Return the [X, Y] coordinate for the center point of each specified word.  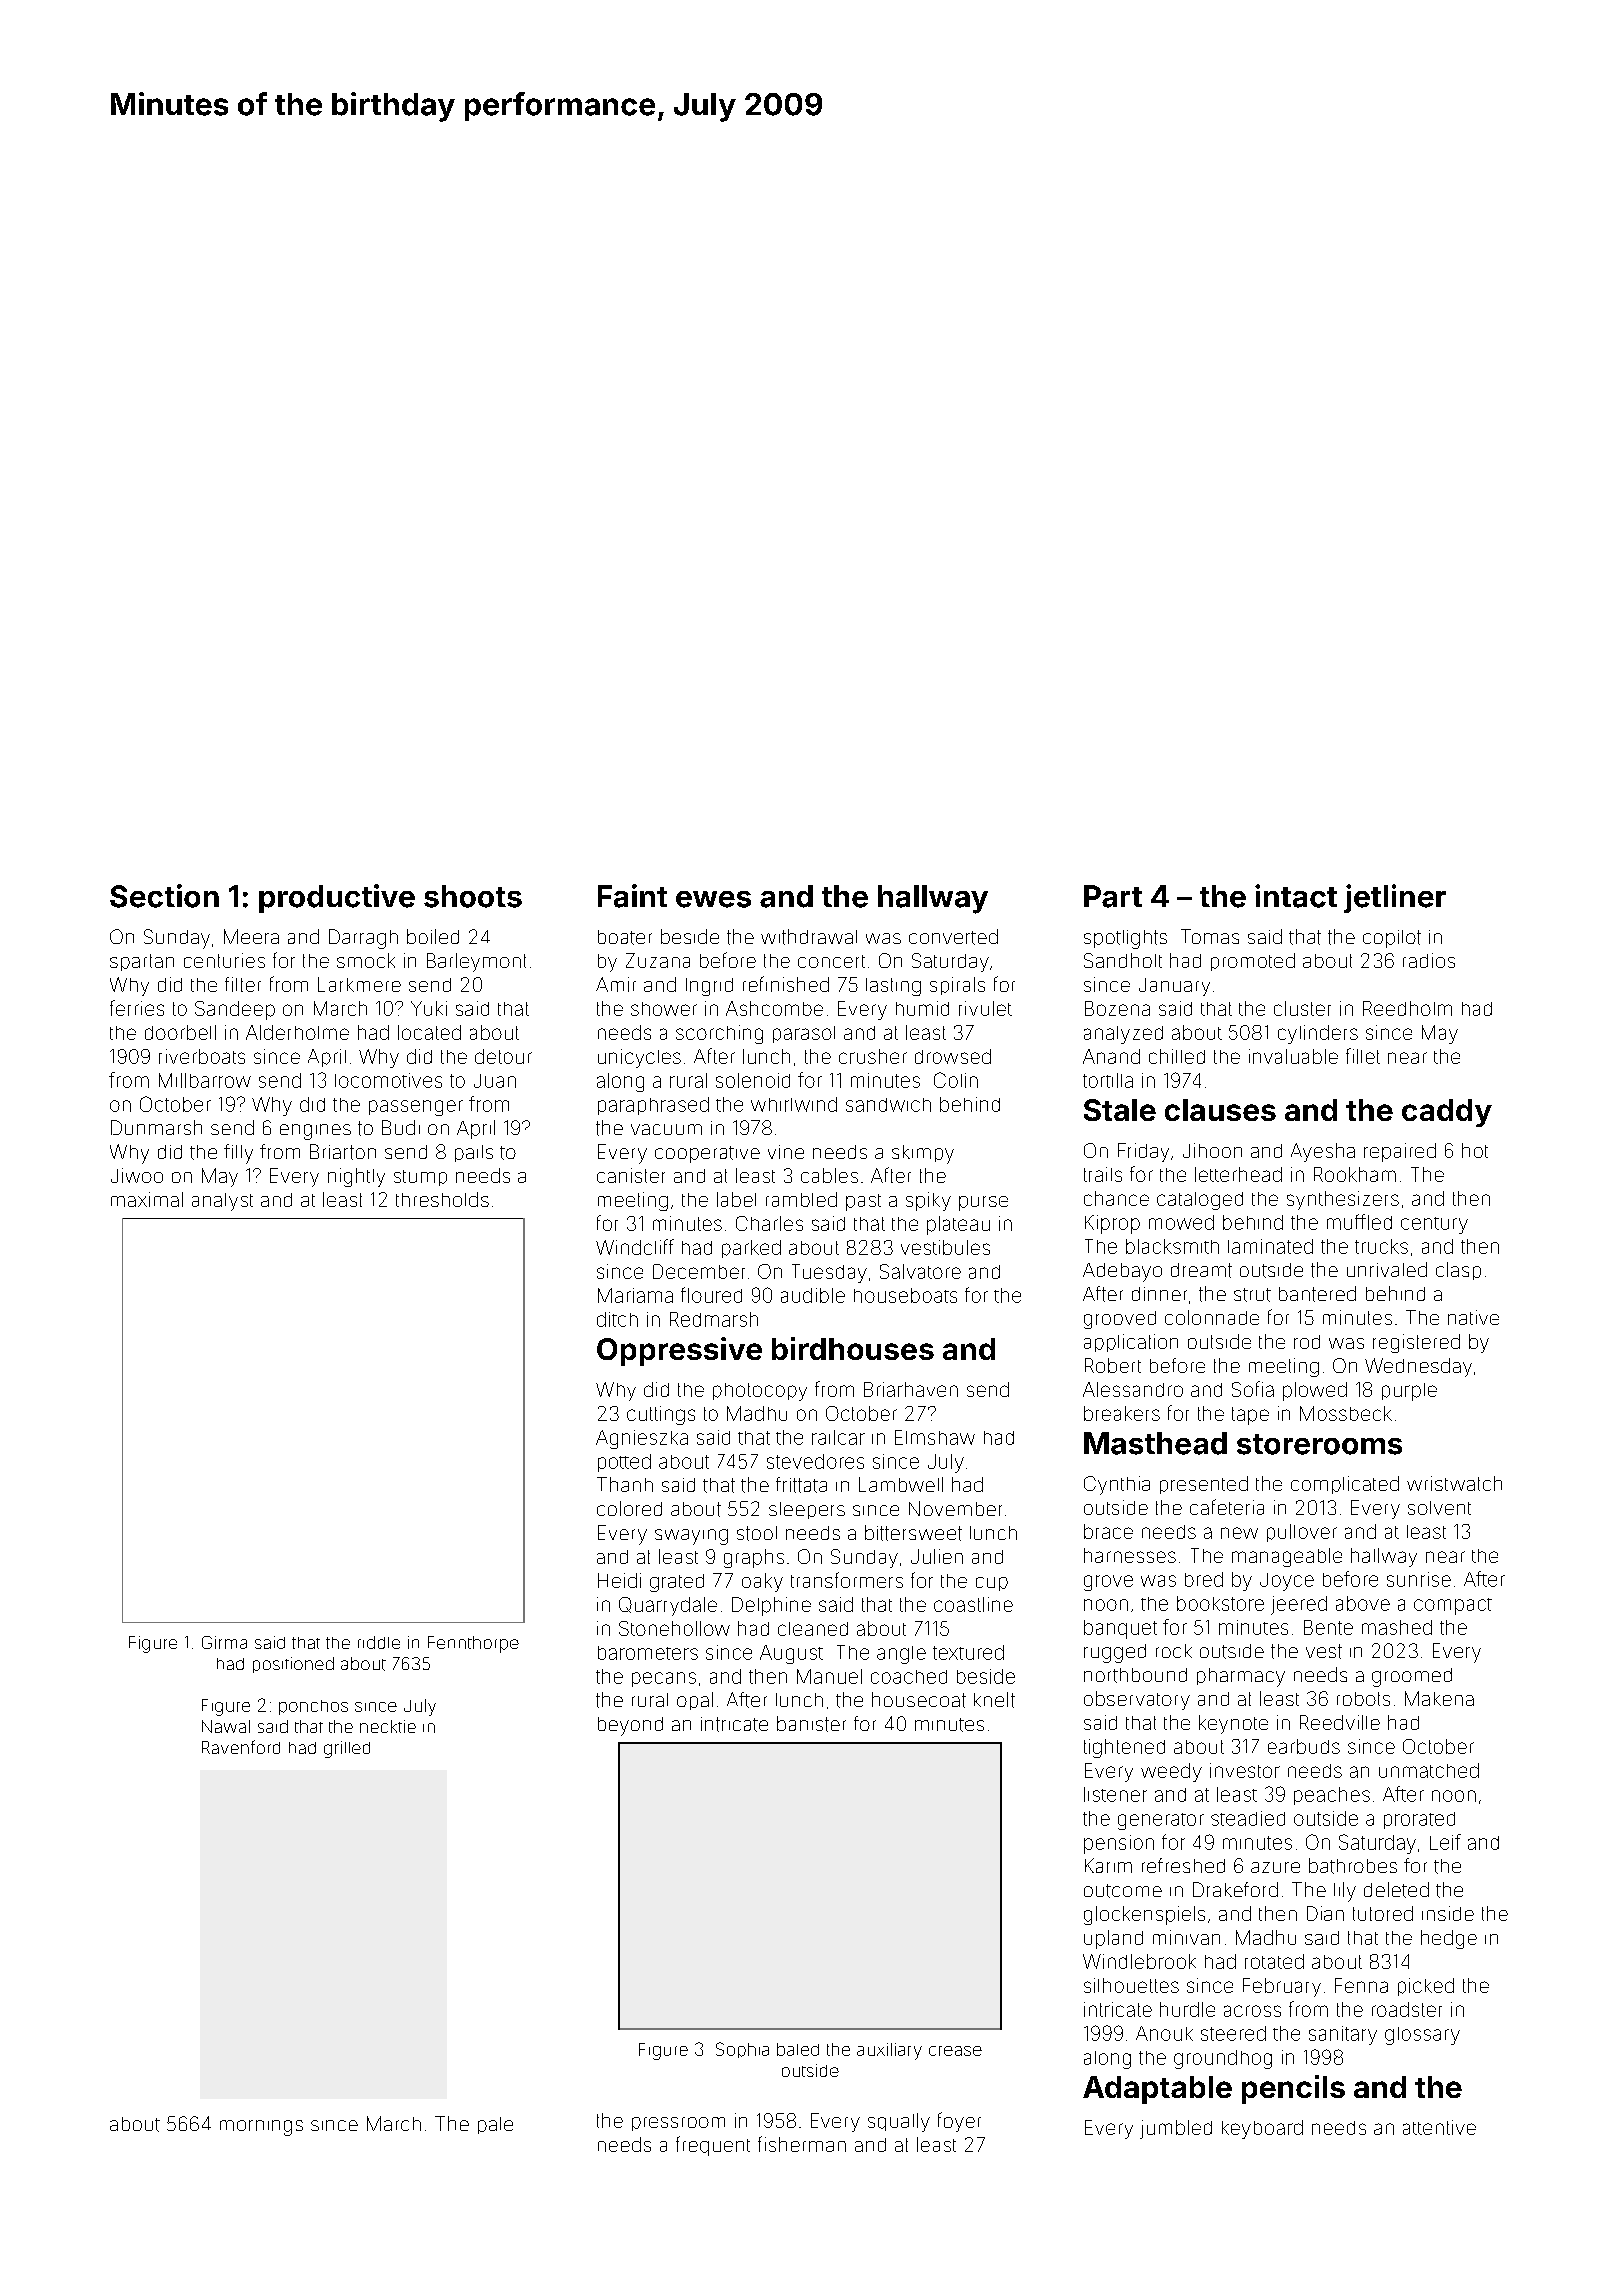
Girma [224, 1642]
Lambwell [901, 1484]
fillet [1363, 1056]
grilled [347, 1749]
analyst [222, 1202]
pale [495, 2125]
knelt [994, 1700]
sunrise [1419, 1579]
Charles [769, 1223]
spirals [957, 986]
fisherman [802, 2144]
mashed [1397, 1627]
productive [337, 898]
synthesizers [1343, 1200]
